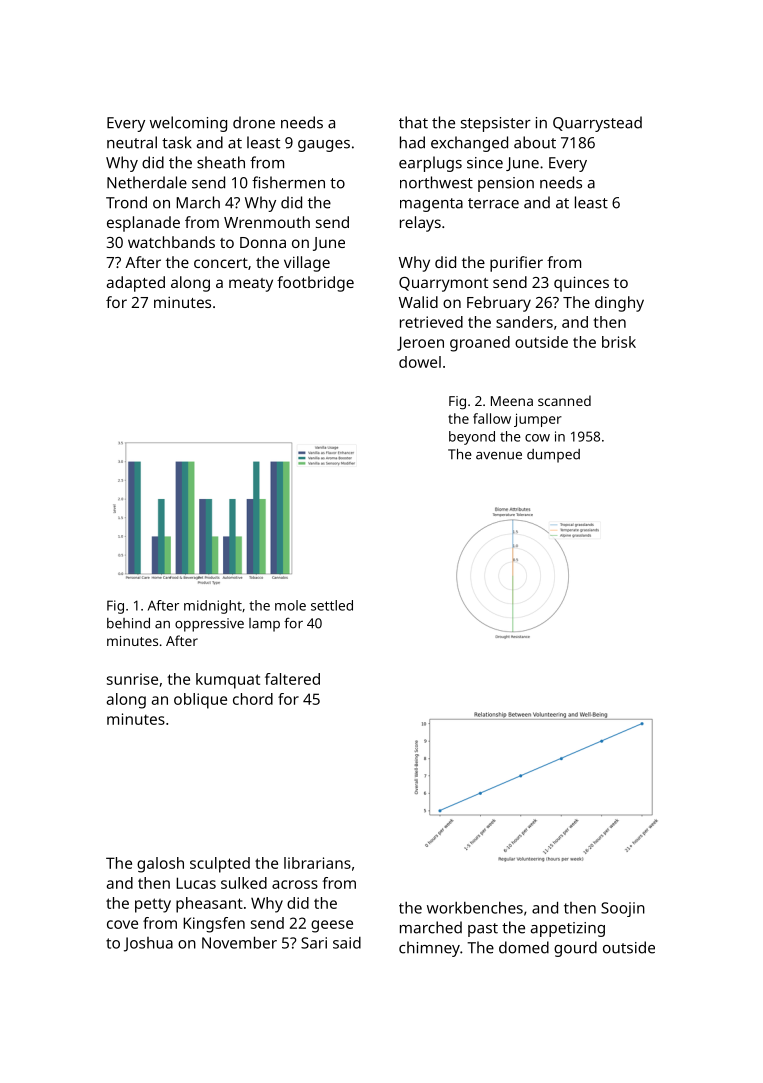 Image resolution: width=763 pixels, height=1083 pixels. Describe the element at coordinates (597, 124) in the screenshot. I see `Quarrystead` at that location.
